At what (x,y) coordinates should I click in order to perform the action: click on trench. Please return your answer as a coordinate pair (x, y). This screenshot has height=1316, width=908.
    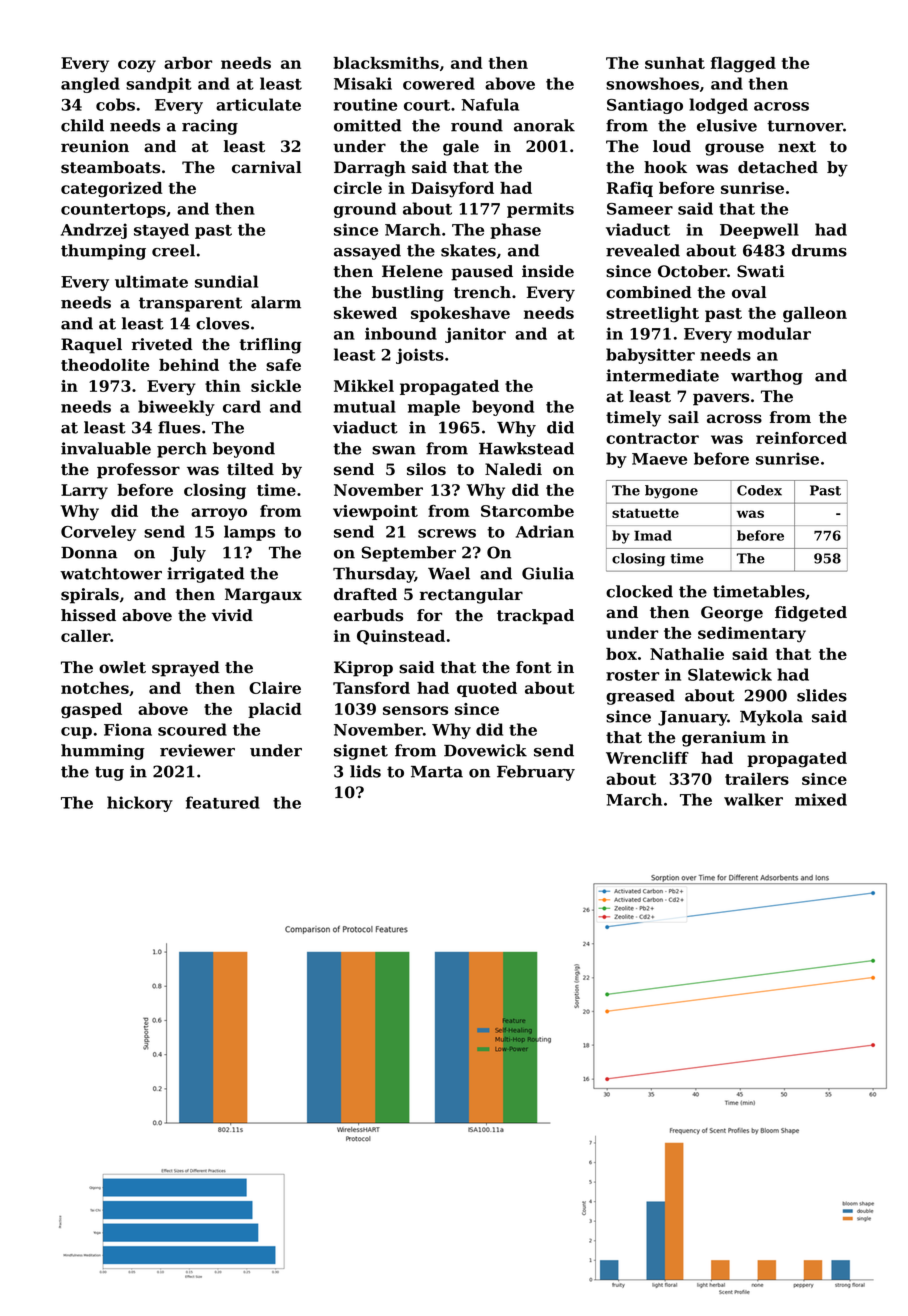
    Looking at the image, I should click on (482, 292).
